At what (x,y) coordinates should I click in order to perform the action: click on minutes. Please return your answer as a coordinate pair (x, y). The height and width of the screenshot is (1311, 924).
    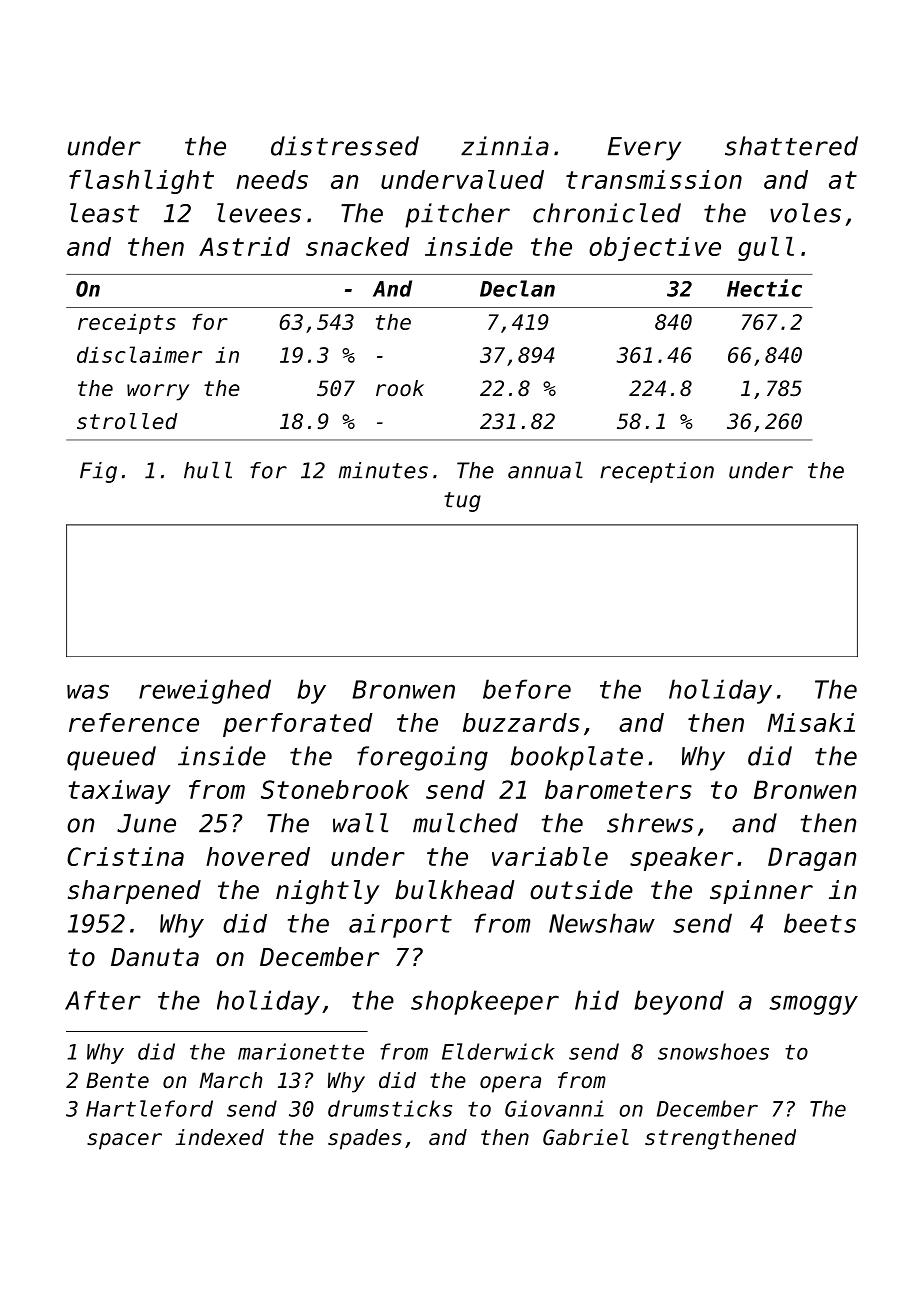
    Looking at the image, I should click on (383, 470).
